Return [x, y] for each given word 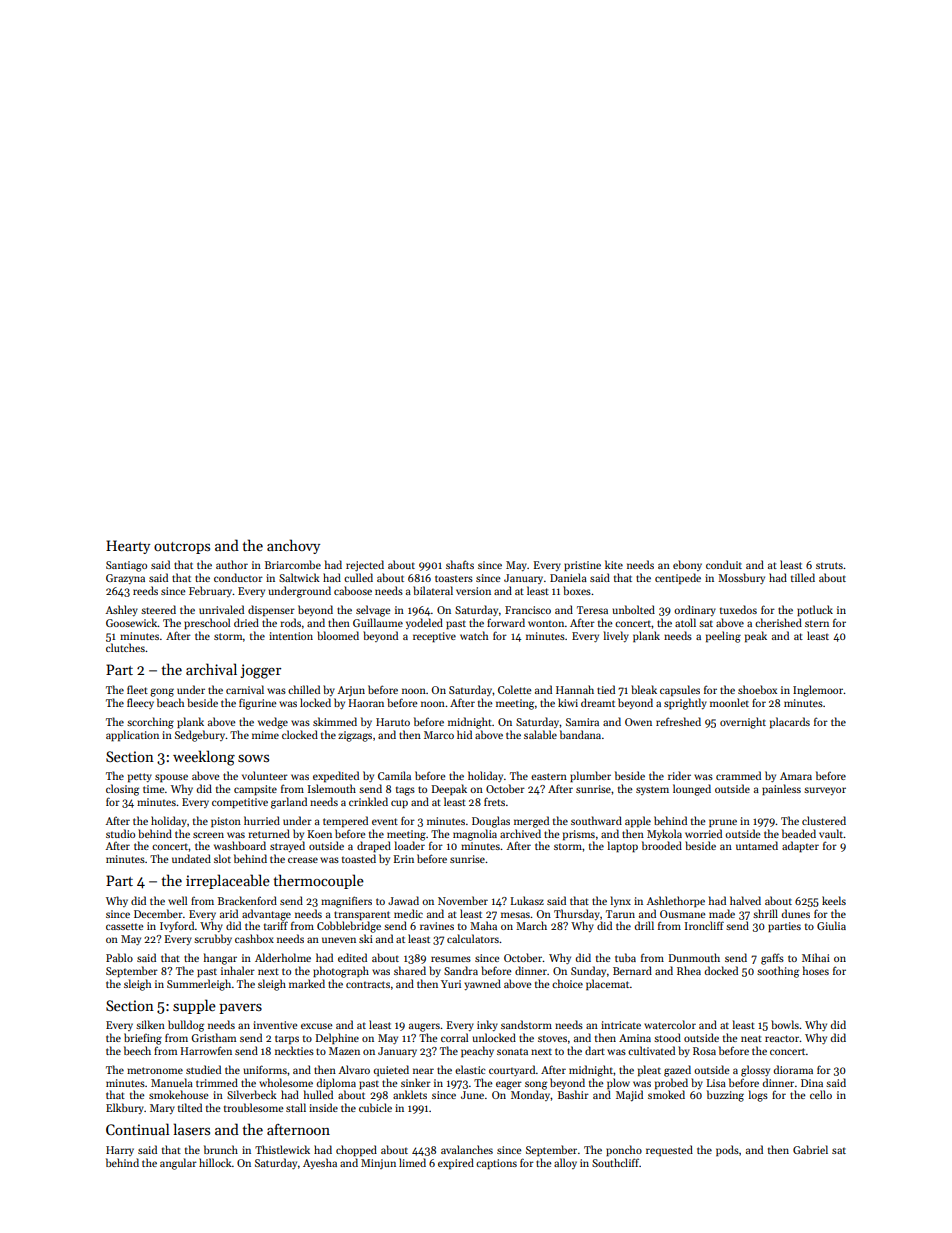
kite [614, 564]
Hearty [128, 547]
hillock [215, 1162]
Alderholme [283, 957]
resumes [451, 959]
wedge [273, 723]
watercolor [670, 1024]
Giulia [831, 925]
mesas [515, 915]
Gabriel [810, 1149]
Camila [394, 775]
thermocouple [318, 881]
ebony [687, 565]
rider [679, 775]
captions [496, 1164]
